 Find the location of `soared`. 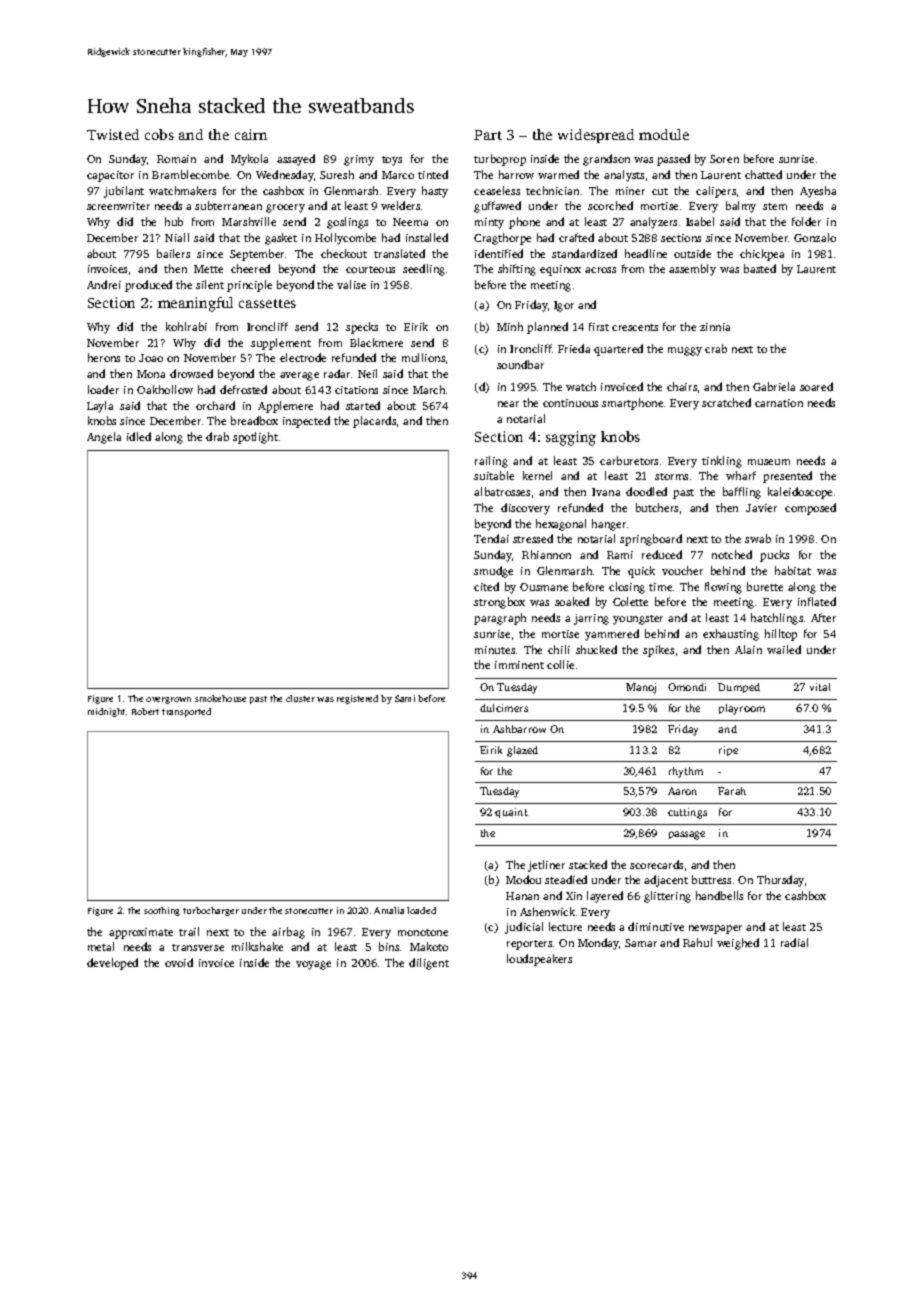

soared is located at coordinates (816, 386).
